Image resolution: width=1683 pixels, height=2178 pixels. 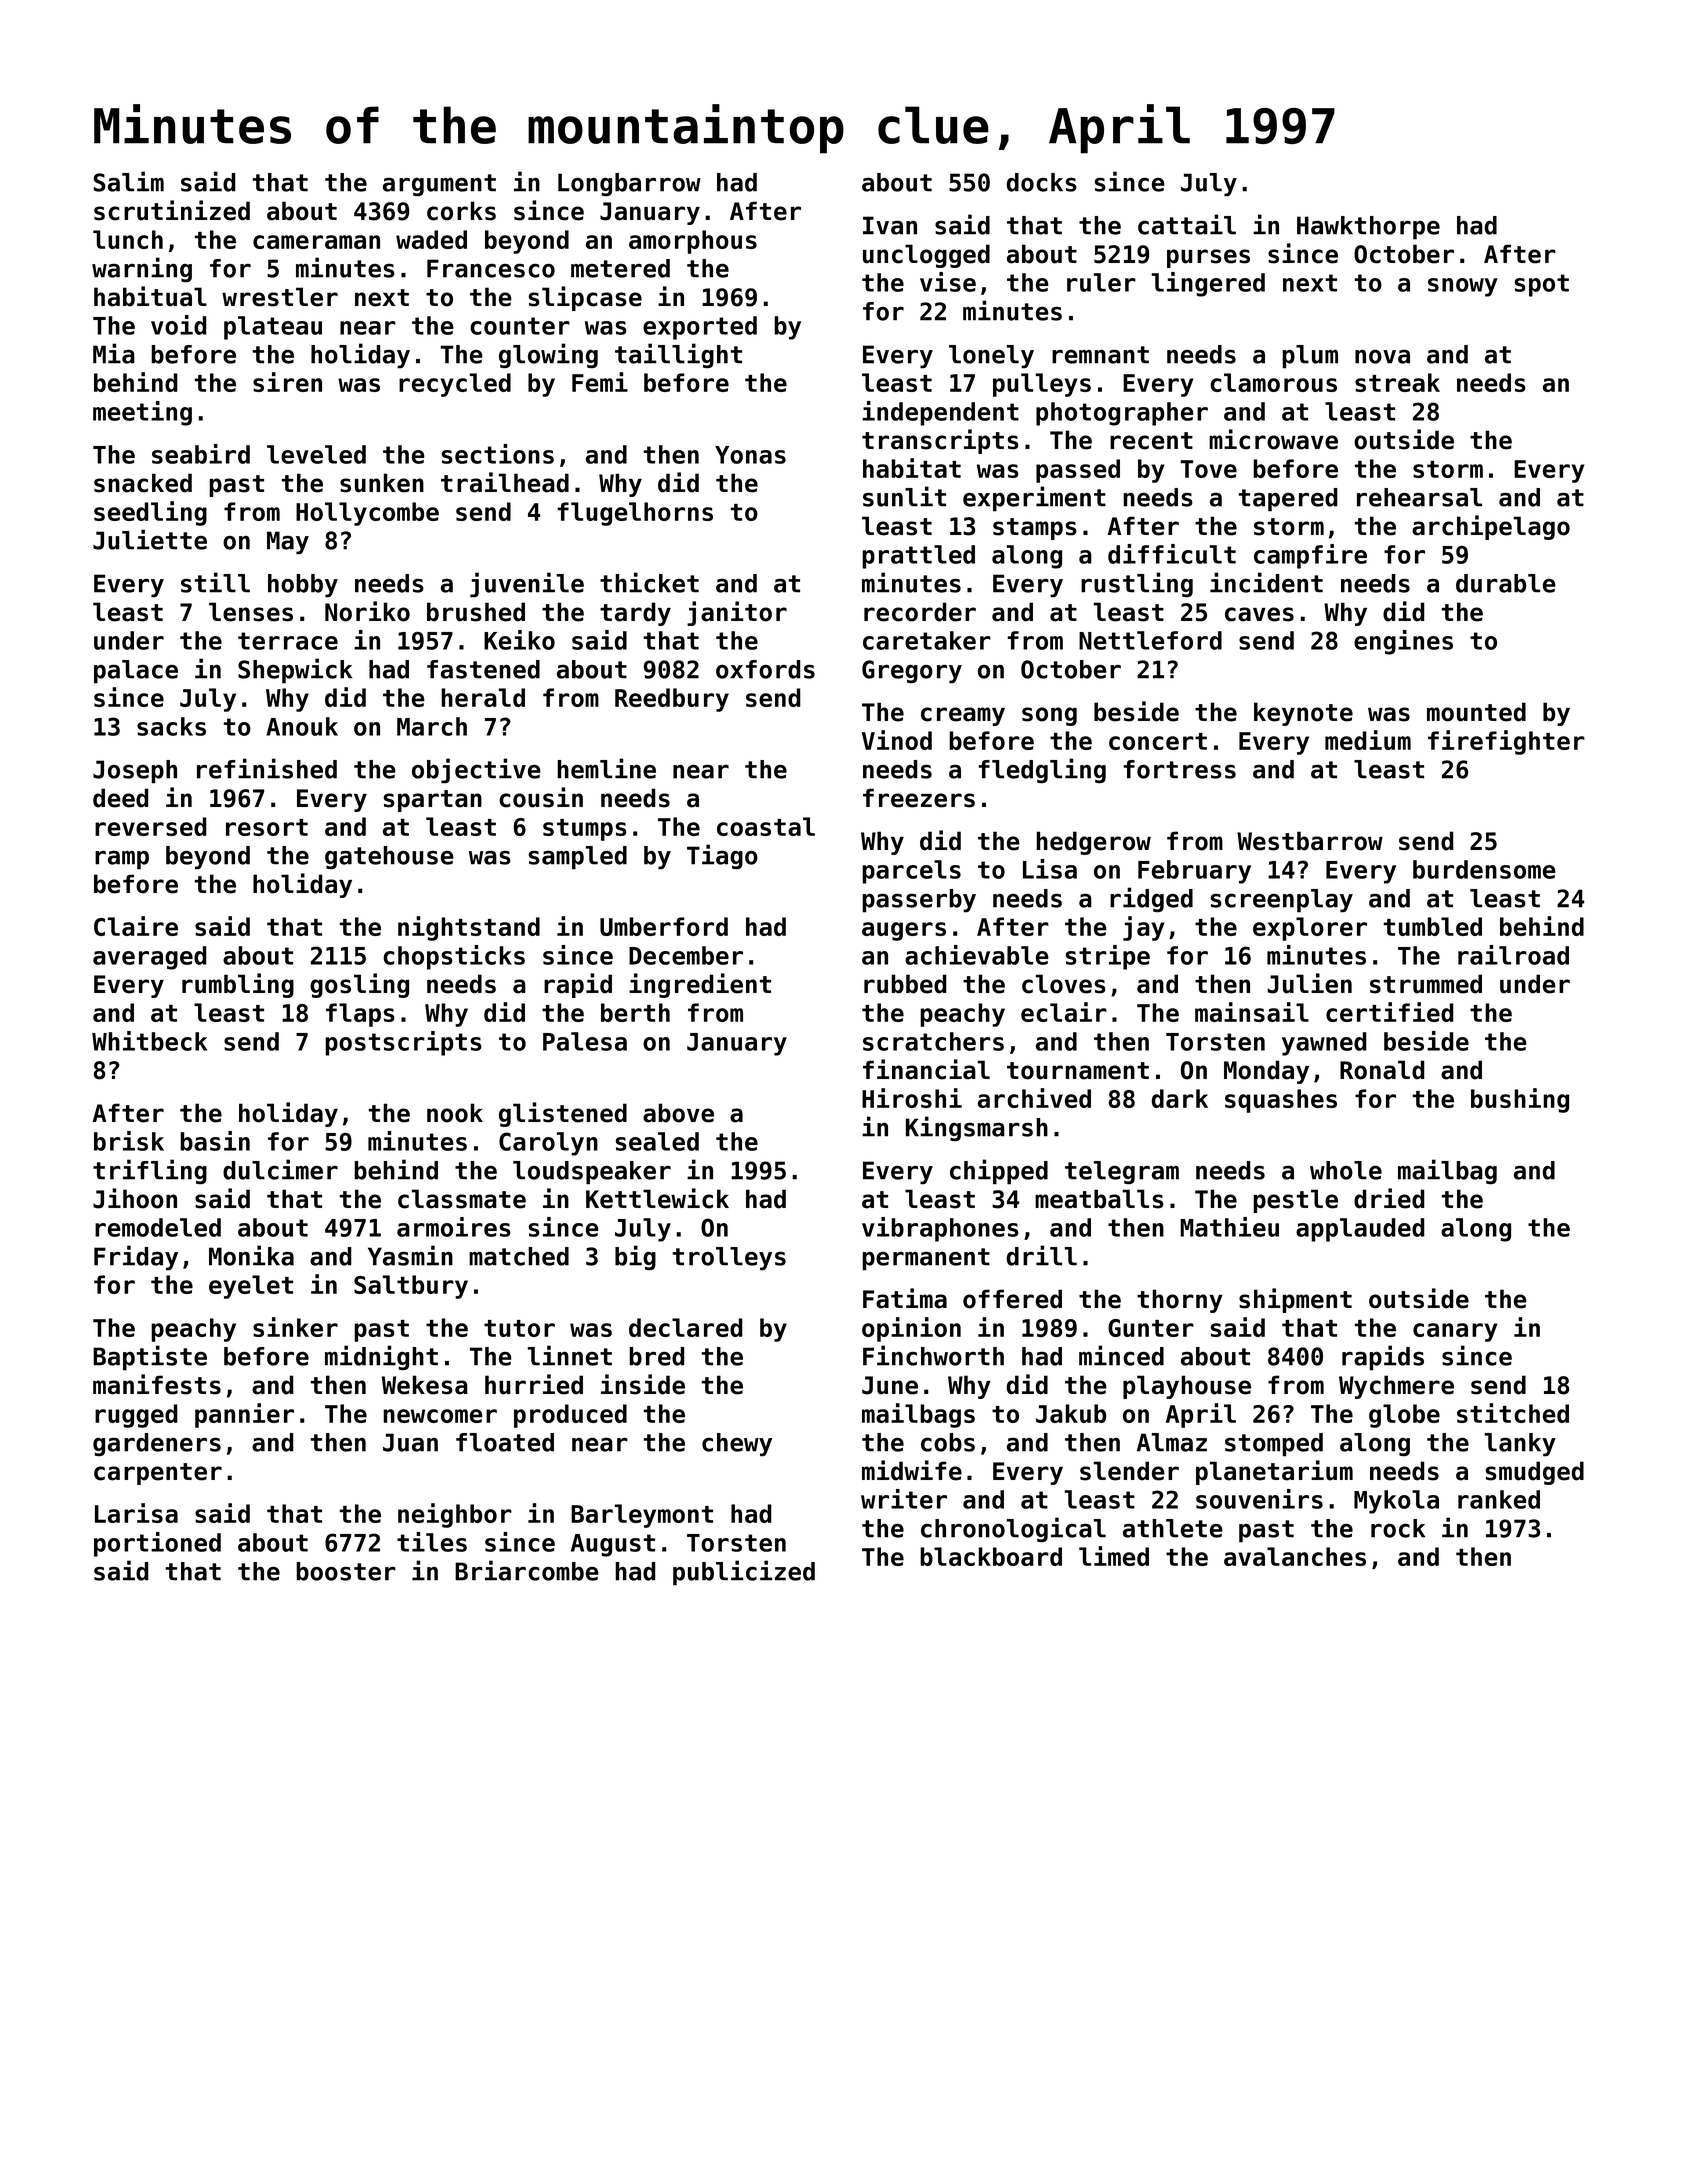 What do you see at coordinates (157, 1544) in the screenshot?
I see `portioned` at bounding box center [157, 1544].
